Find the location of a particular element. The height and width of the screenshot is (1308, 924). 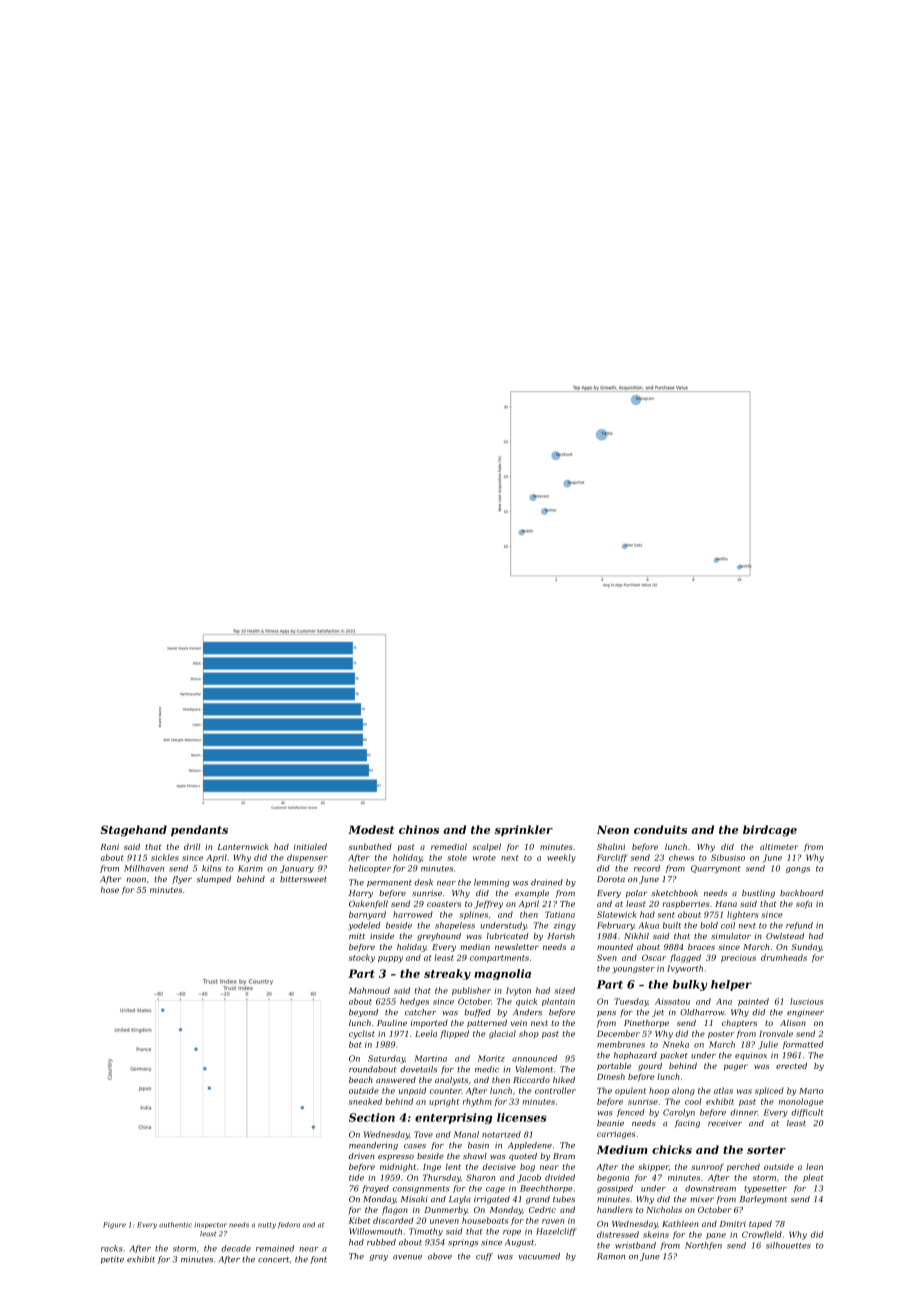

pendants is located at coordinates (199, 830).
